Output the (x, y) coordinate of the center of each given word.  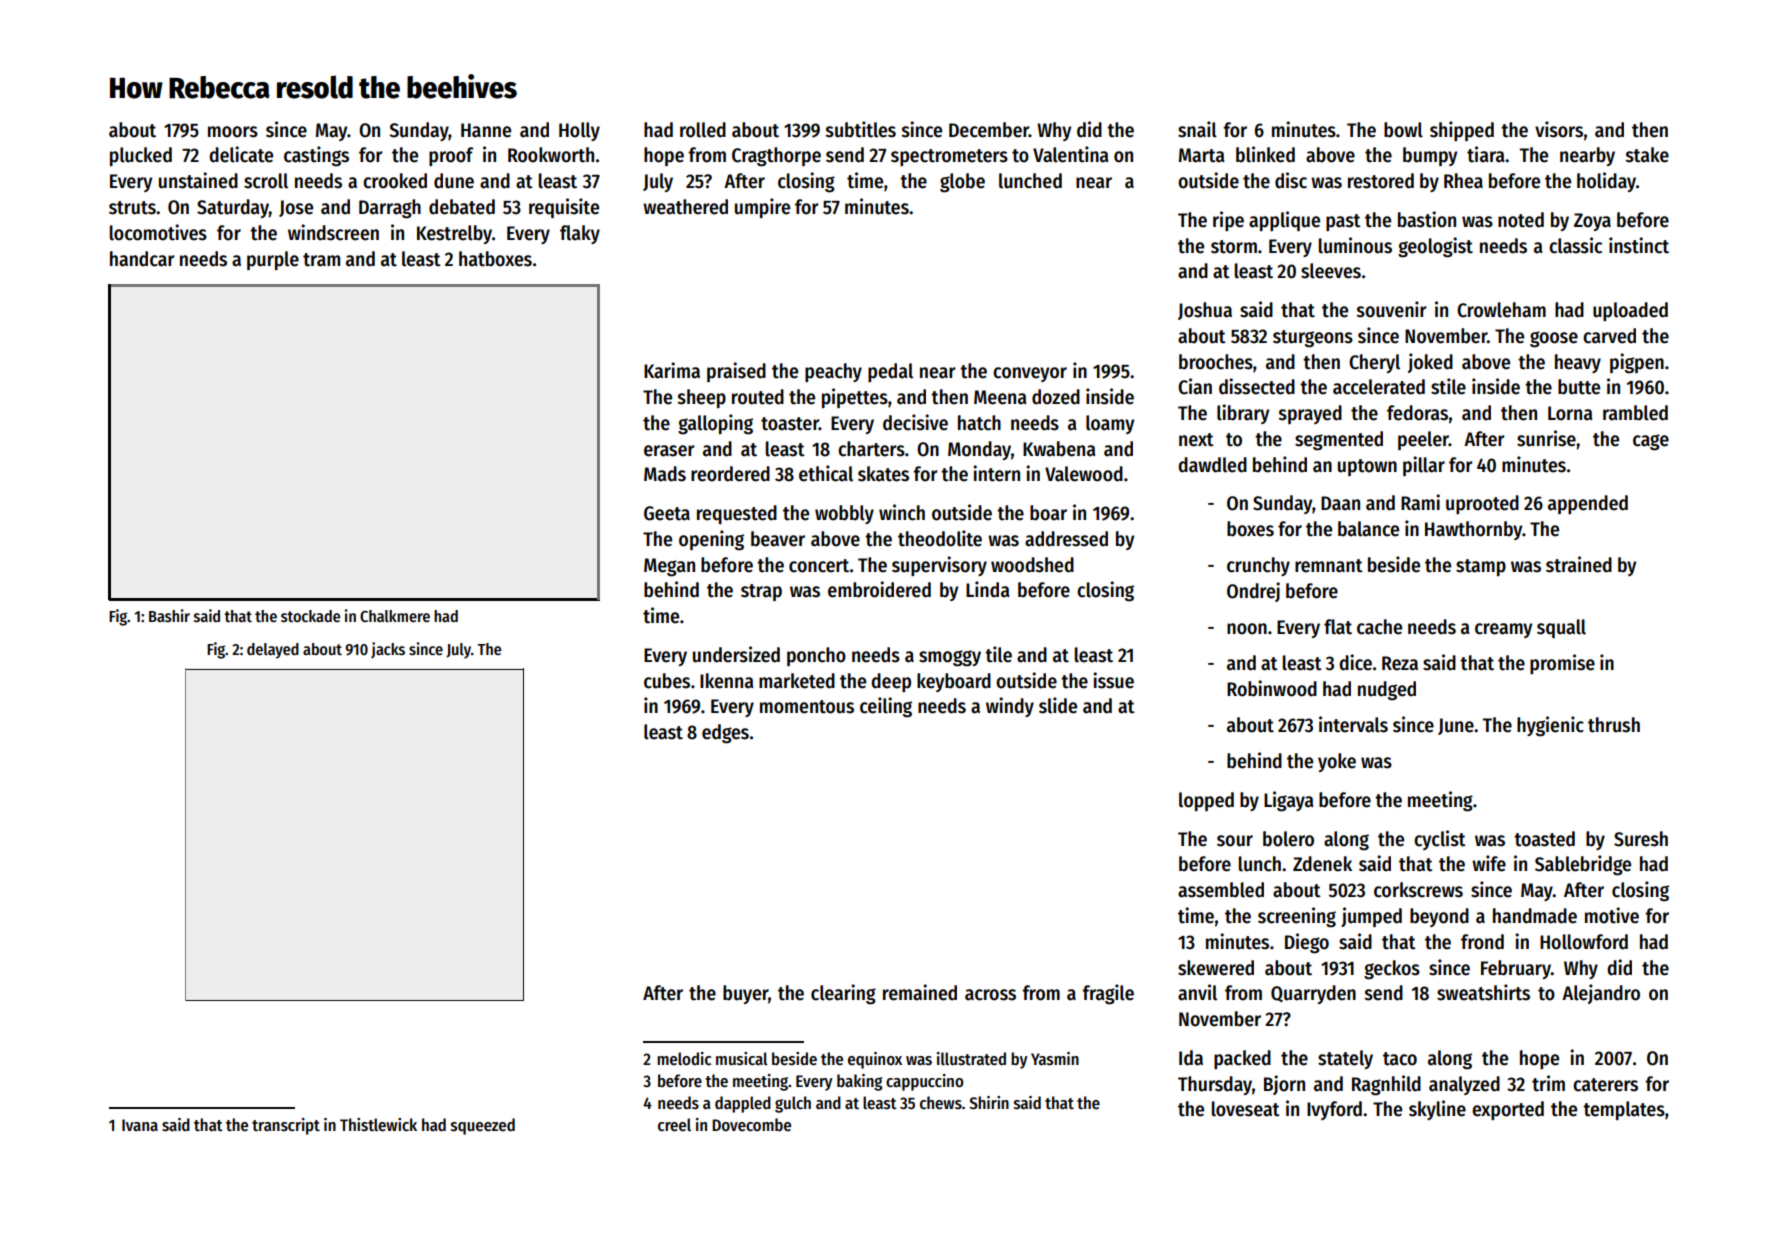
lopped (1206, 801)
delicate (241, 154)
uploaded (1630, 311)
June (1456, 726)
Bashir (169, 615)
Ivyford (1334, 1110)
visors (1559, 129)
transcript (286, 1126)
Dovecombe (751, 1125)
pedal (890, 372)
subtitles (861, 129)
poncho (816, 656)
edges (725, 734)
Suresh (1641, 839)
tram (321, 260)
